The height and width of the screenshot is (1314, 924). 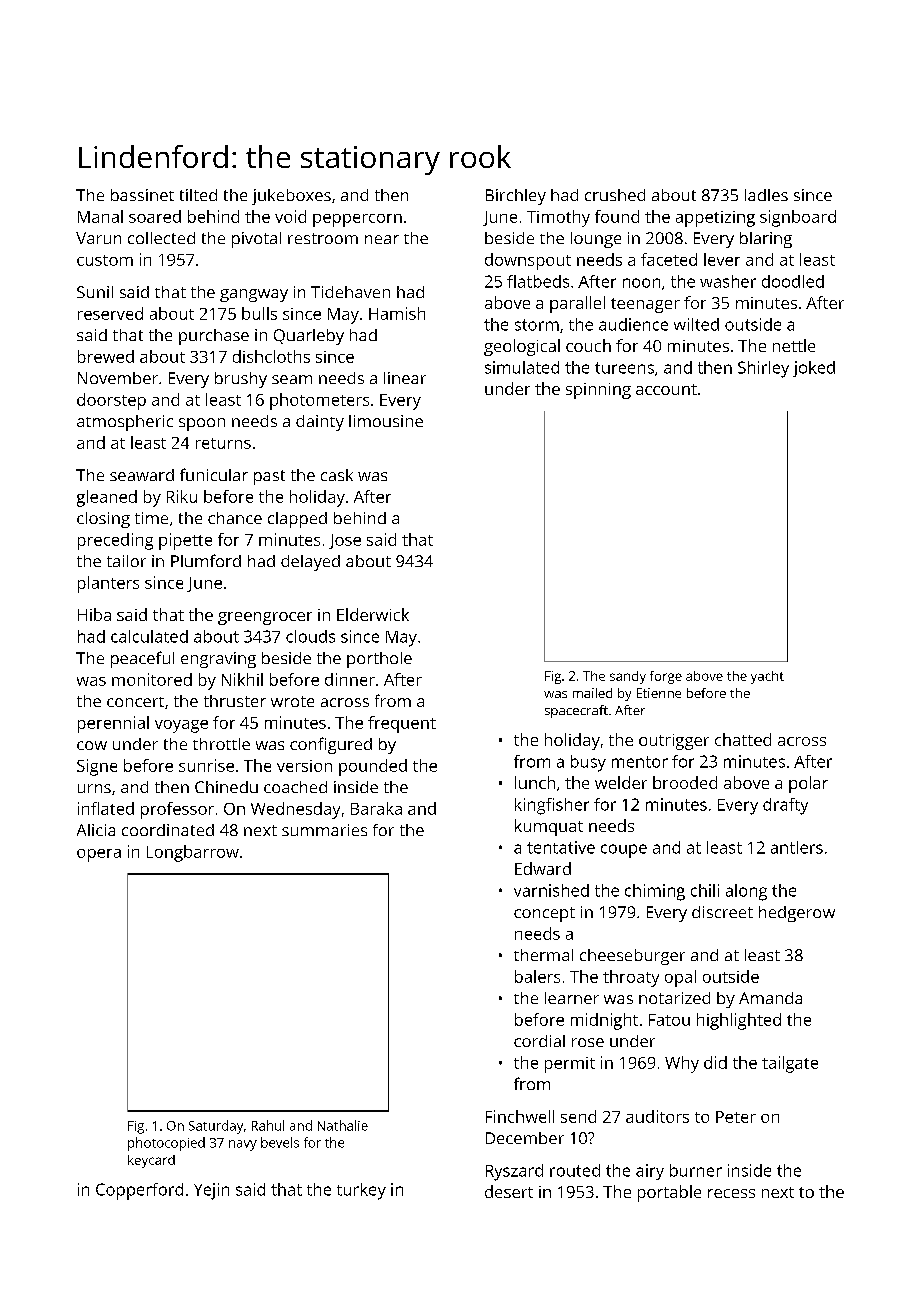 What do you see at coordinates (115, 541) in the screenshot?
I see `preceding` at bounding box center [115, 541].
